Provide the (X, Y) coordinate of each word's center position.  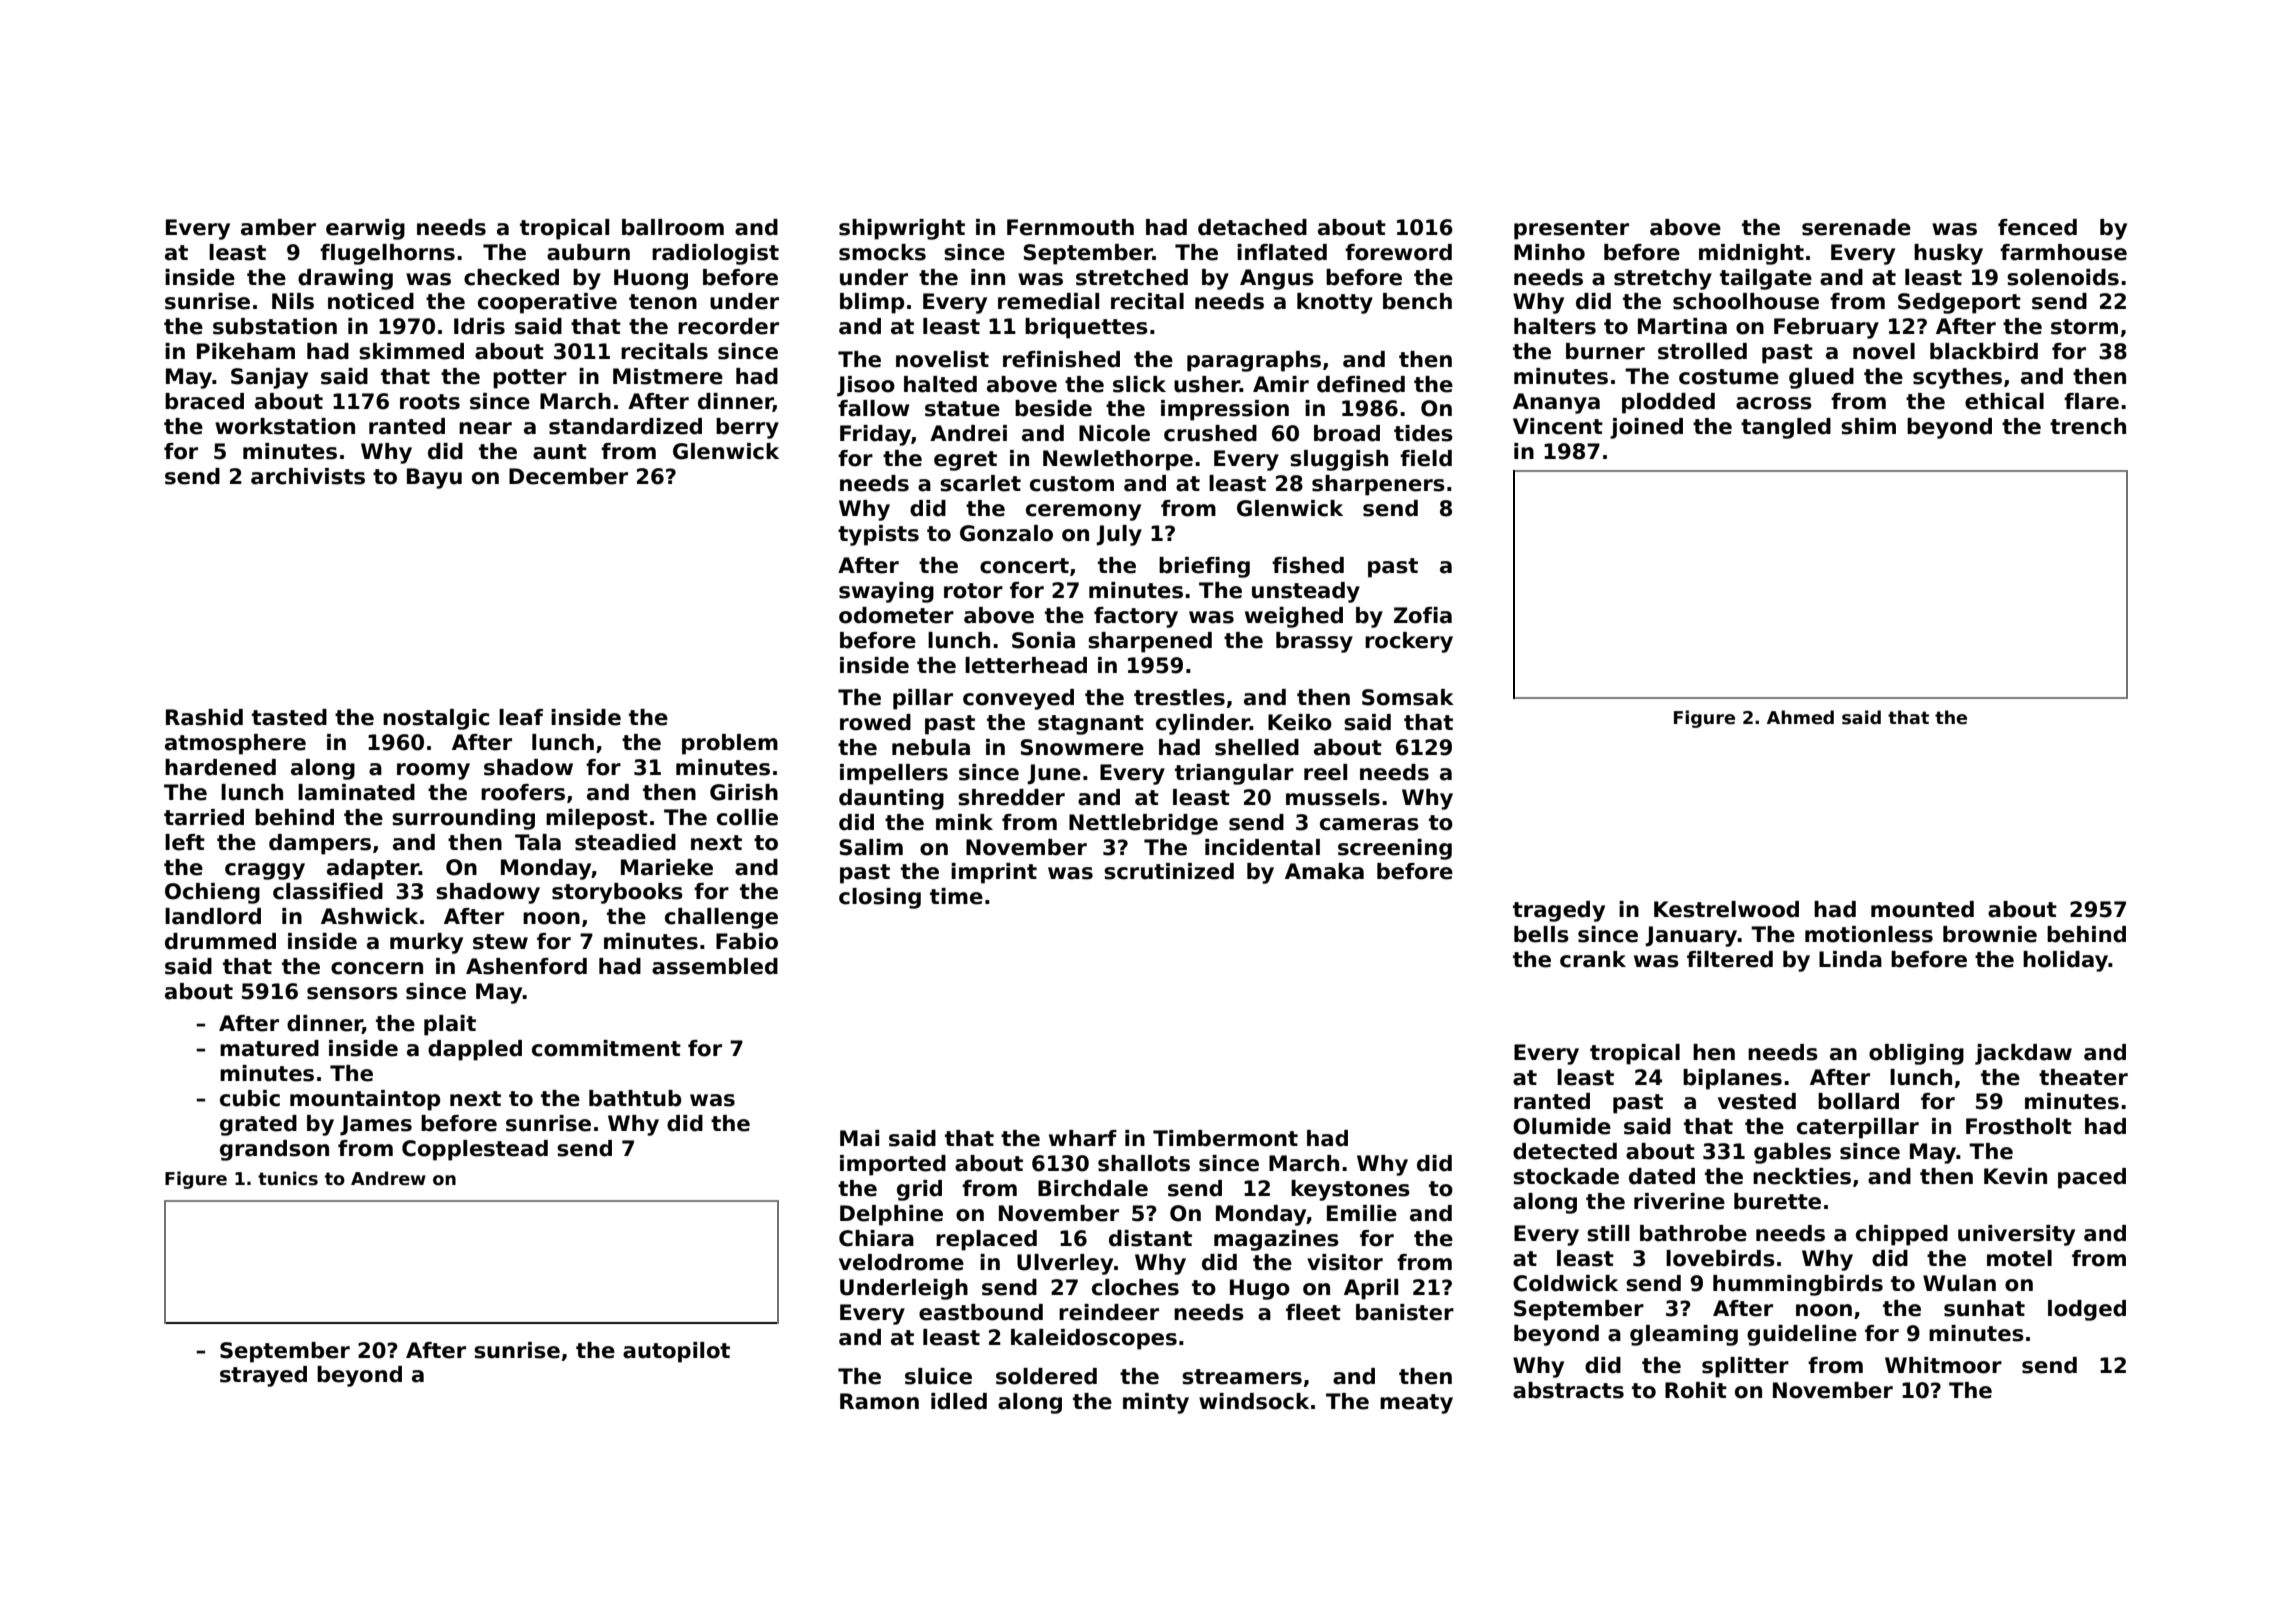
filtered (1730, 959)
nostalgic (436, 719)
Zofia (1423, 615)
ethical (2004, 401)
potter (530, 379)
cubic (250, 1098)
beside (1053, 408)
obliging (1916, 1054)
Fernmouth (1070, 227)
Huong (651, 279)
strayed (263, 1376)
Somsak (1408, 697)
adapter (373, 869)
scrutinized (1169, 871)
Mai (859, 1138)
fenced (2037, 227)
